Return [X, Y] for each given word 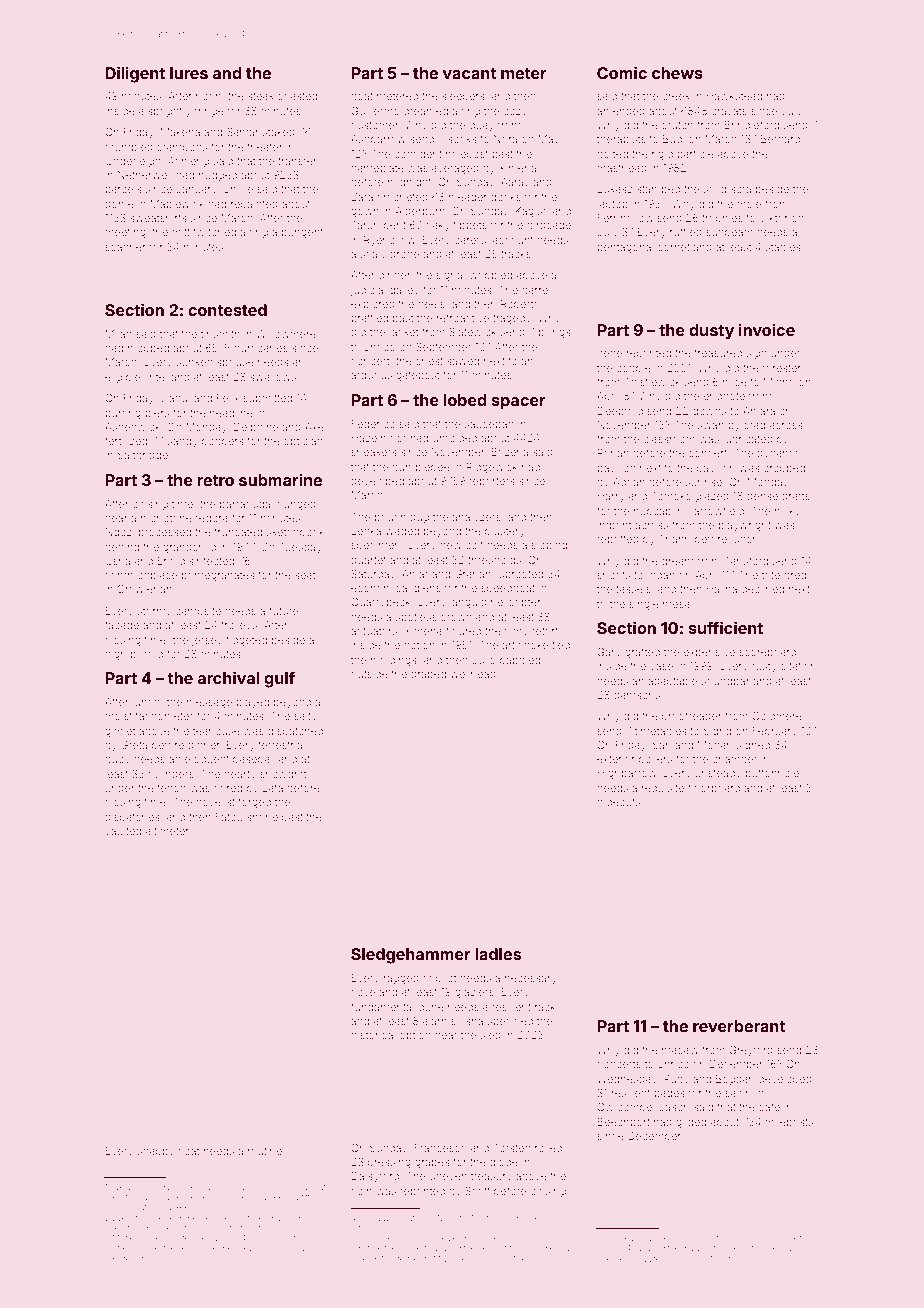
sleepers [463, 97]
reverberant [739, 1026]
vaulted [123, 831]
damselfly [790, 1239]
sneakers [374, 452]
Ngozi [120, 533]
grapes [432, 1164]
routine [265, 1151]
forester [782, 367]
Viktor [773, 218]
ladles [498, 954]
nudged [218, 176]
